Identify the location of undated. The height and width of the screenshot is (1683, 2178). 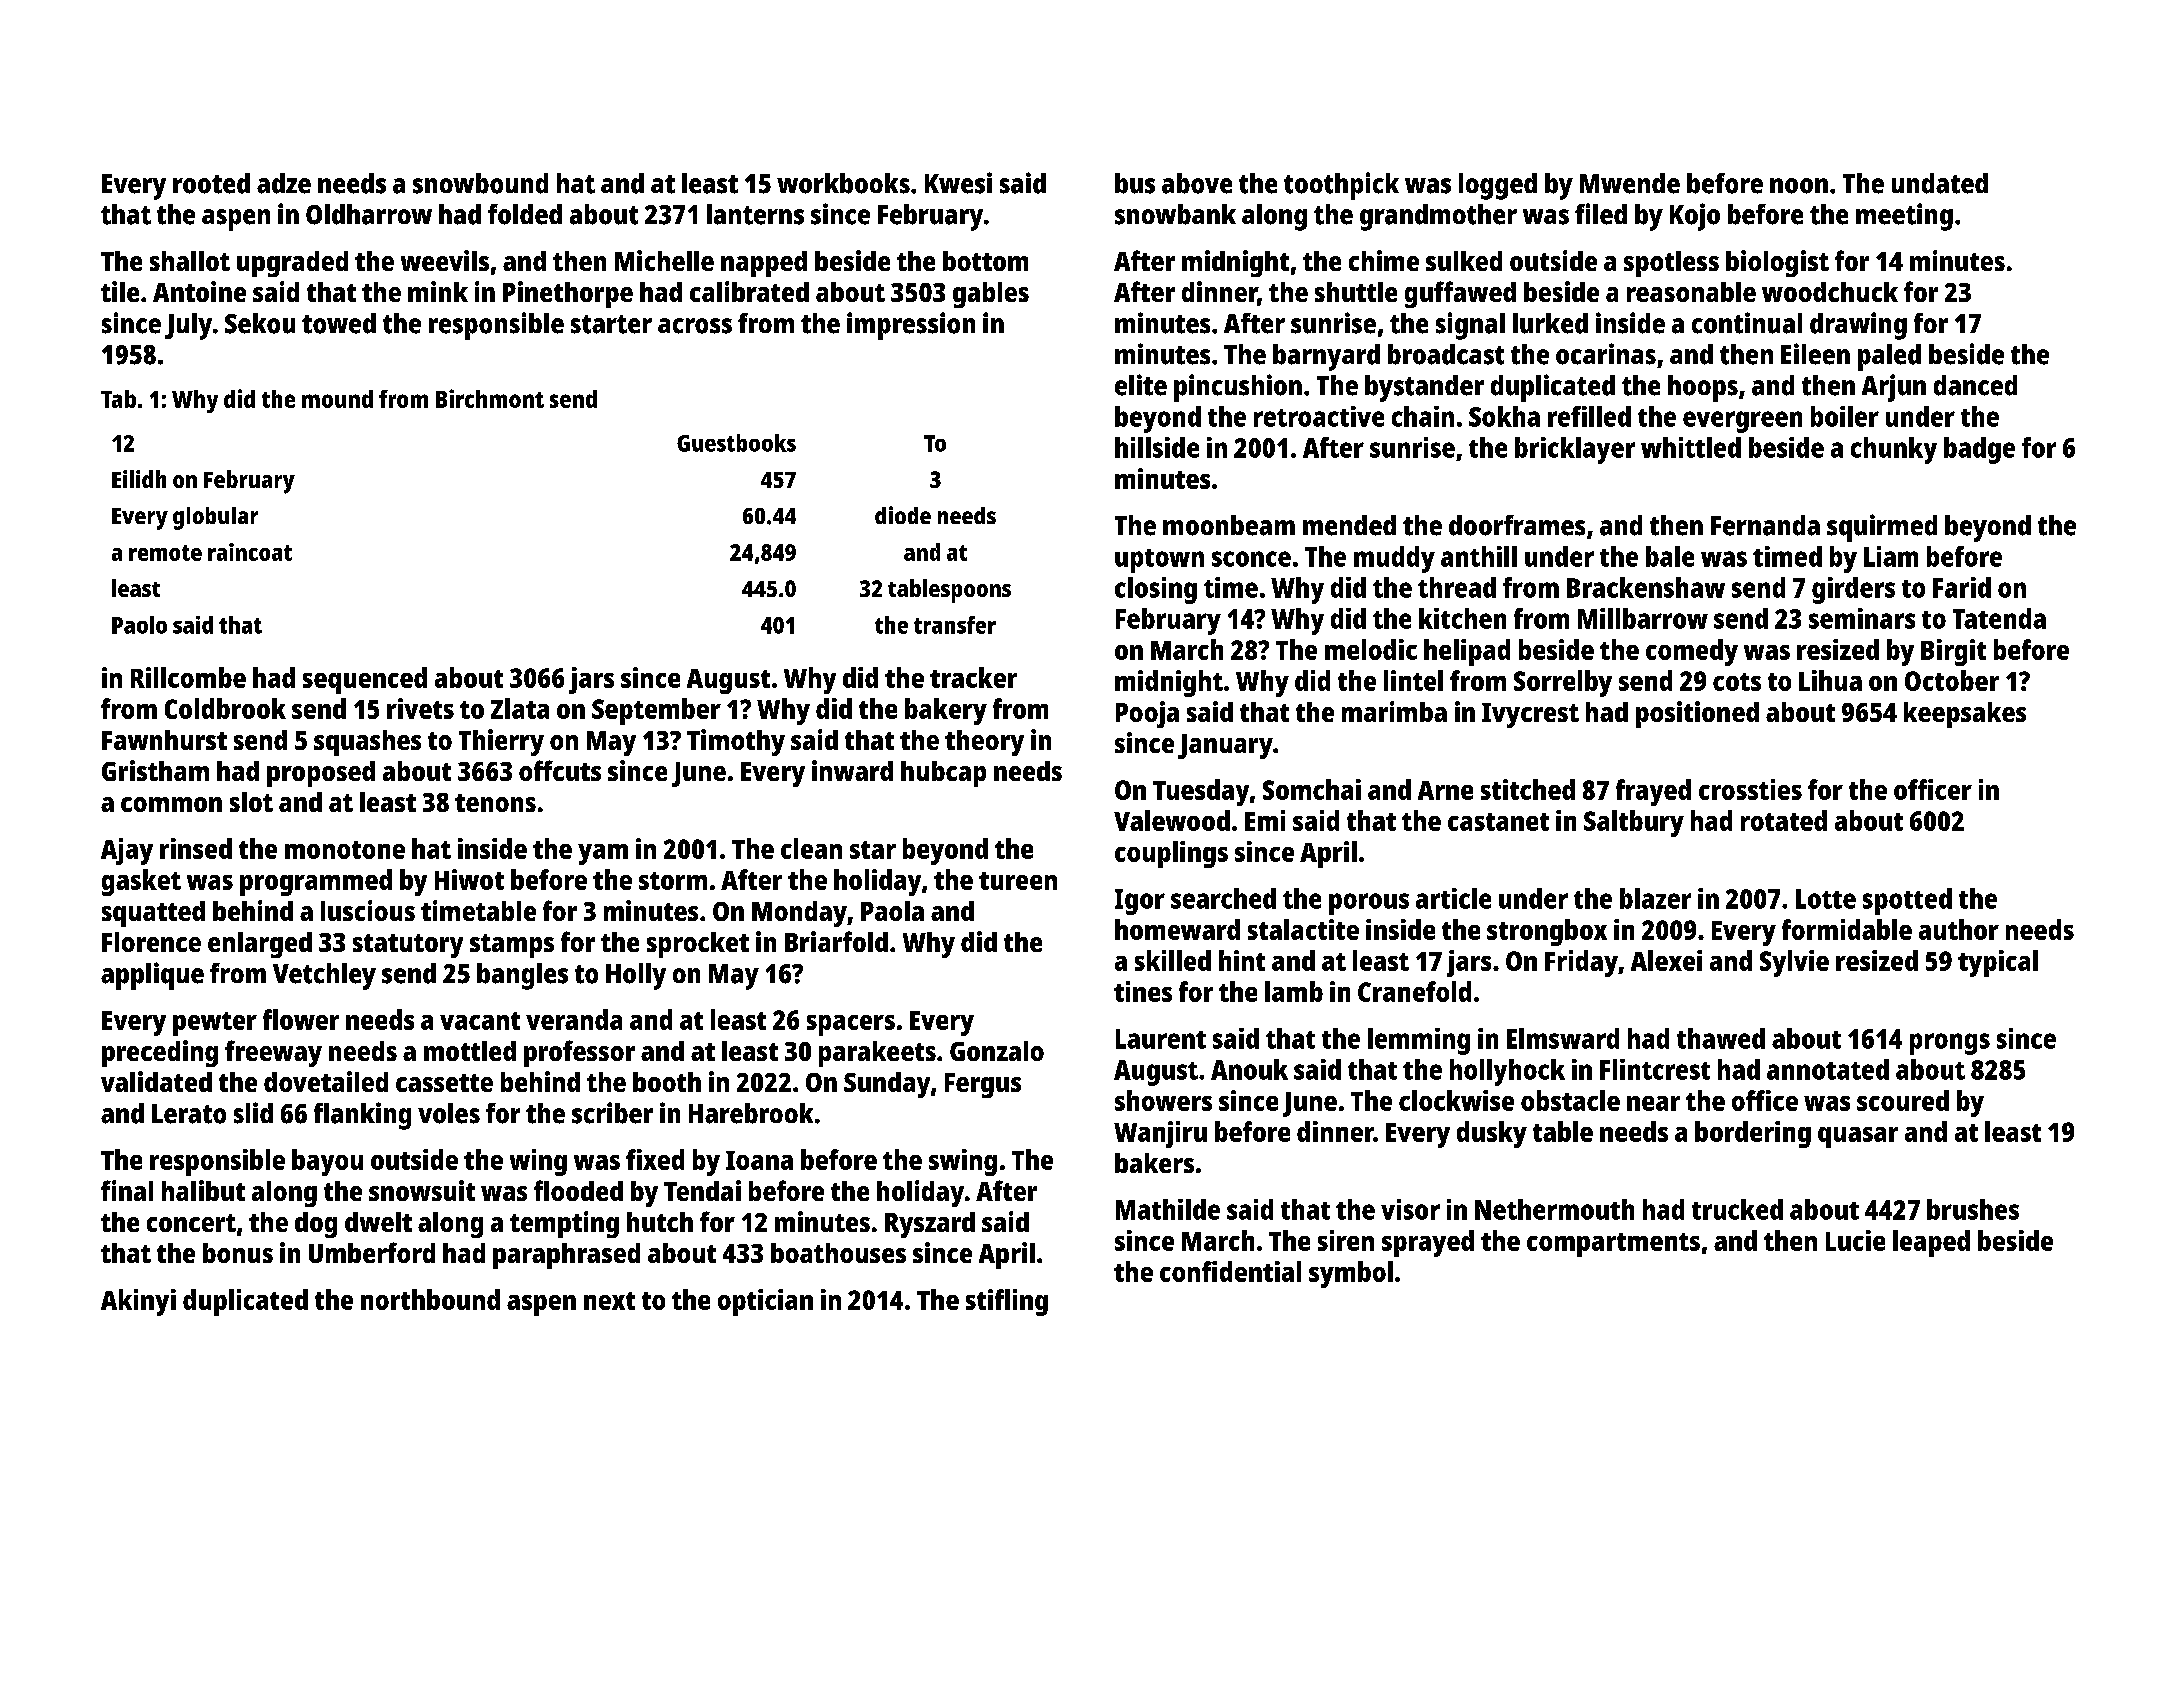
(1940, 183).
